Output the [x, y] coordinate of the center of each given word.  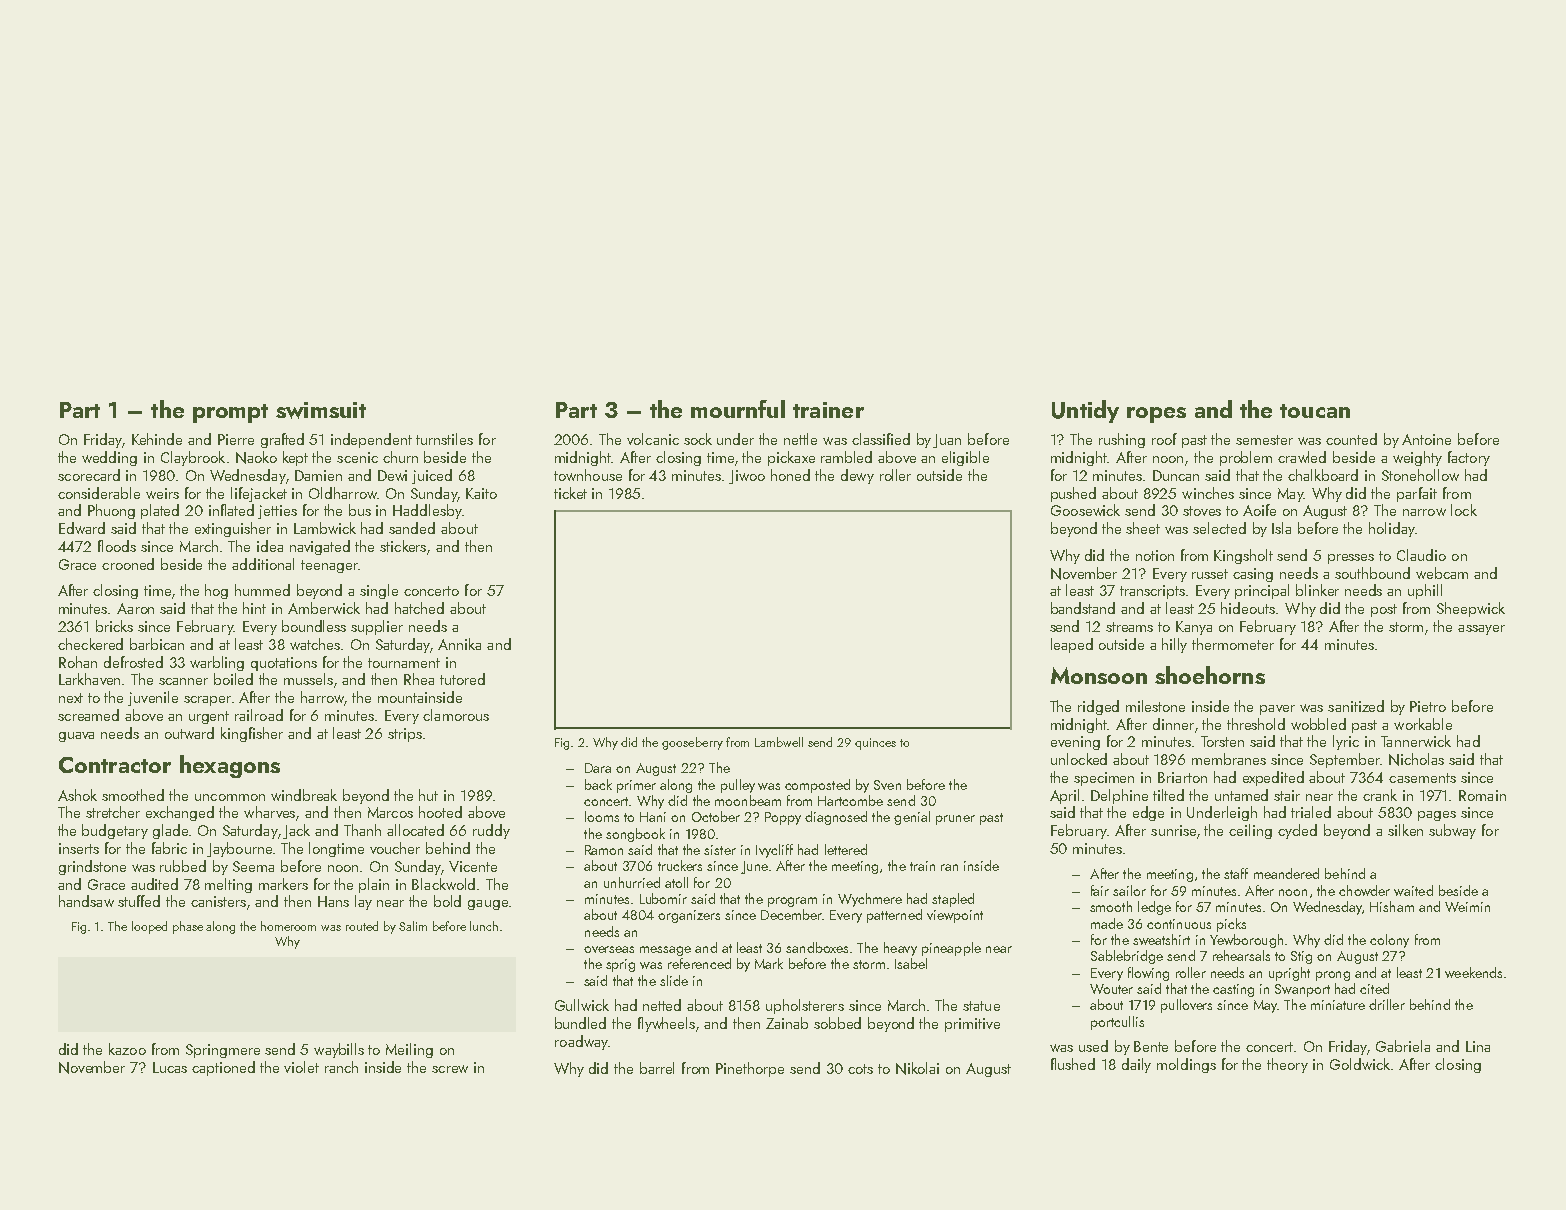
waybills [339, 1050]
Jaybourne [239, 849]
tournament [404, 663]
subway [1452, 831]
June [754, 867]
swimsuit [321, 410]
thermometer [1233, 644]
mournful [738, 409]
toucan [1315, 411]
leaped [1072, 645]
